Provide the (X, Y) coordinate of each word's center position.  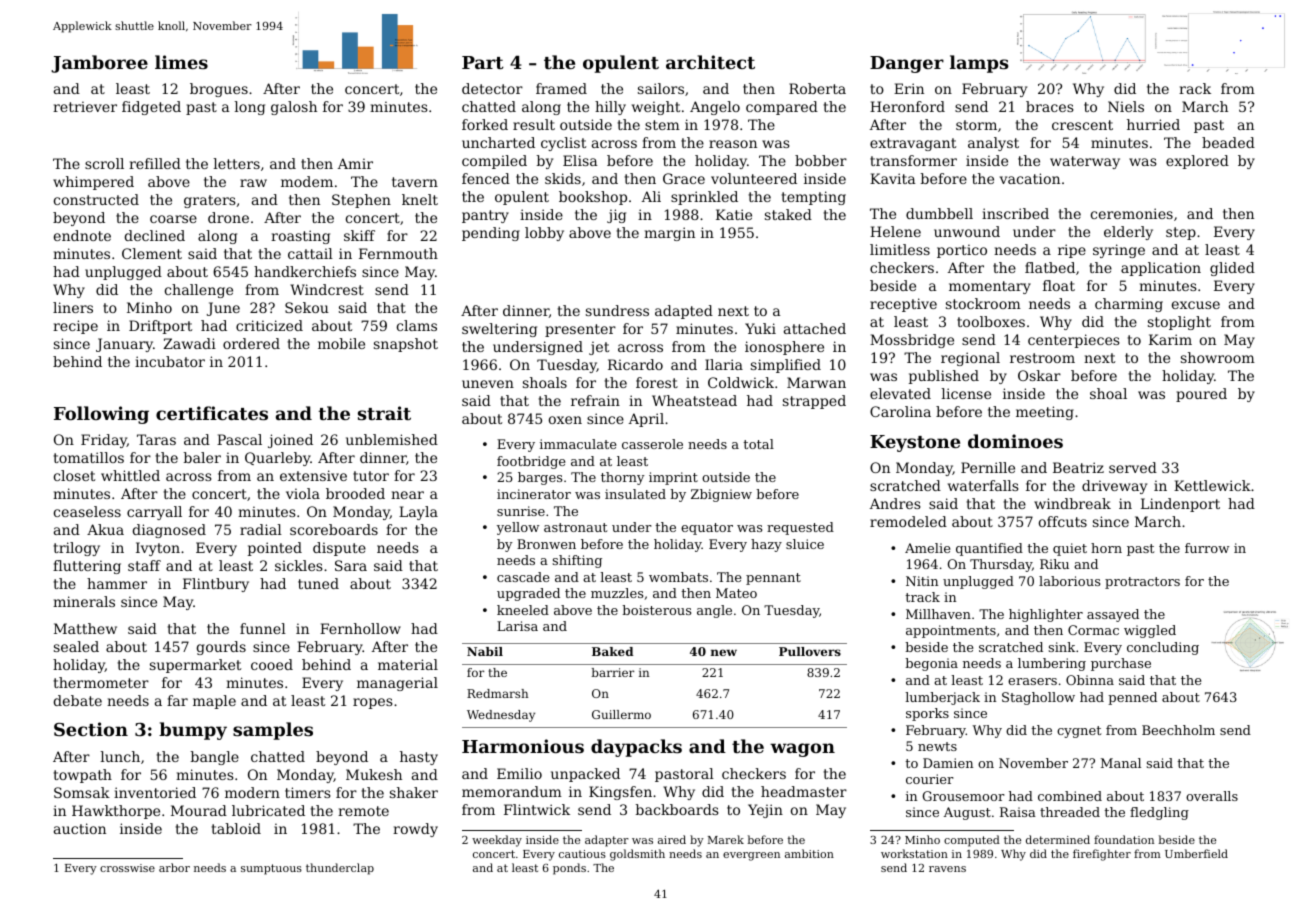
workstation (914, 853)
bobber (821, 160)
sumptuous (271, 869)
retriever (85, 106)
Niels (1126, 106)
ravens (947, 869)
